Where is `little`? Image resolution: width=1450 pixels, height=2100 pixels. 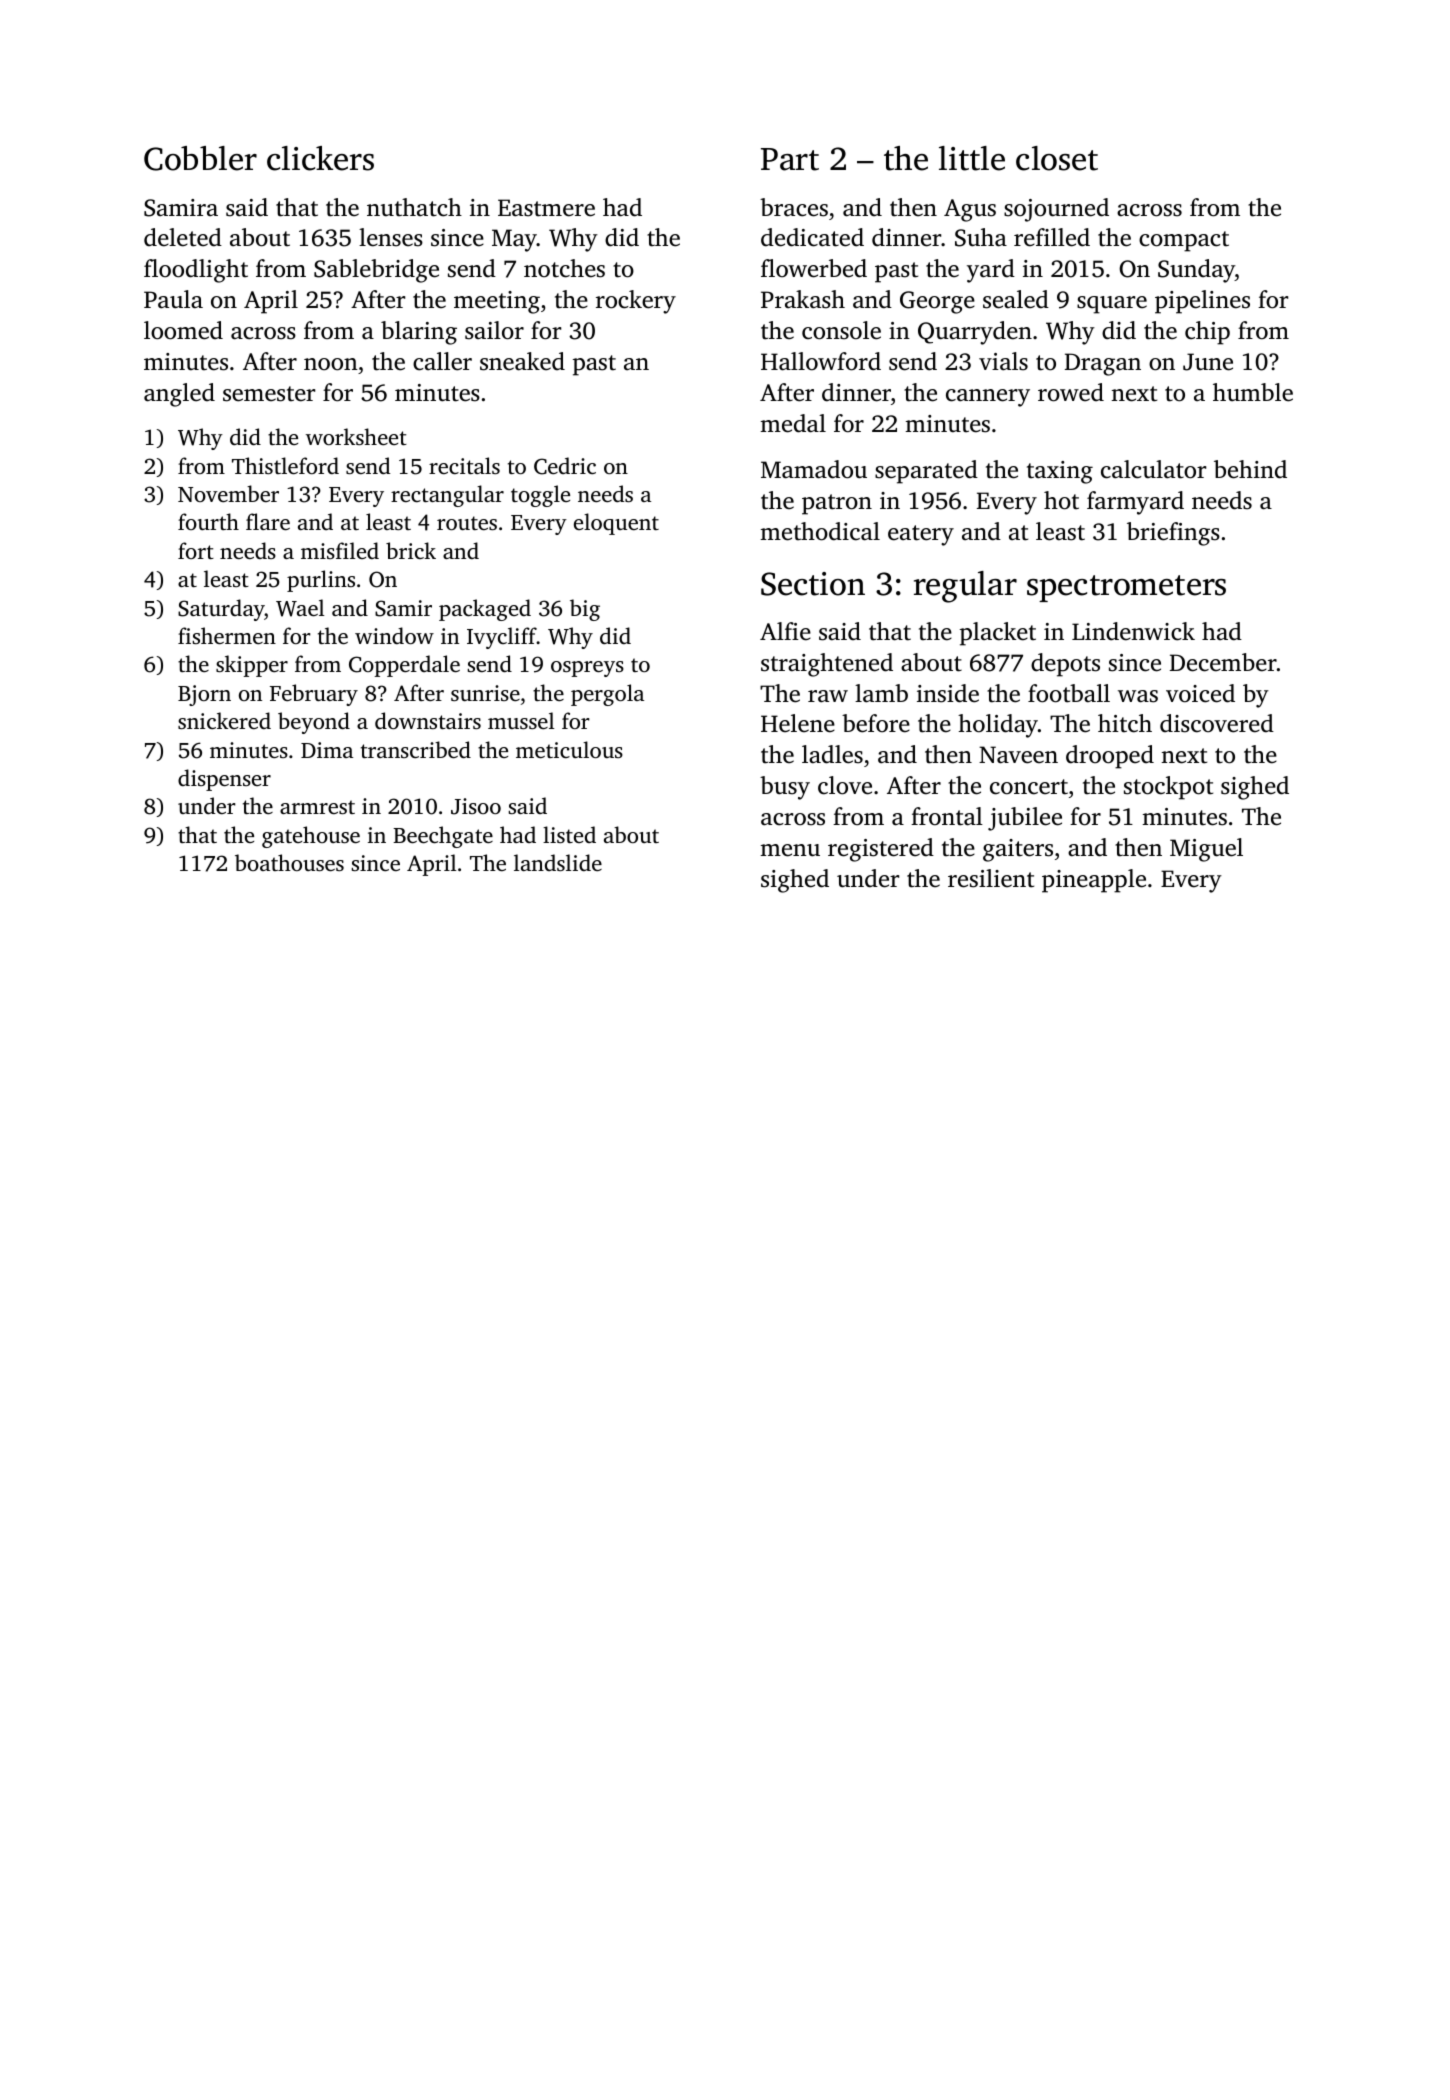 little is located at coordinates (972, 158).
